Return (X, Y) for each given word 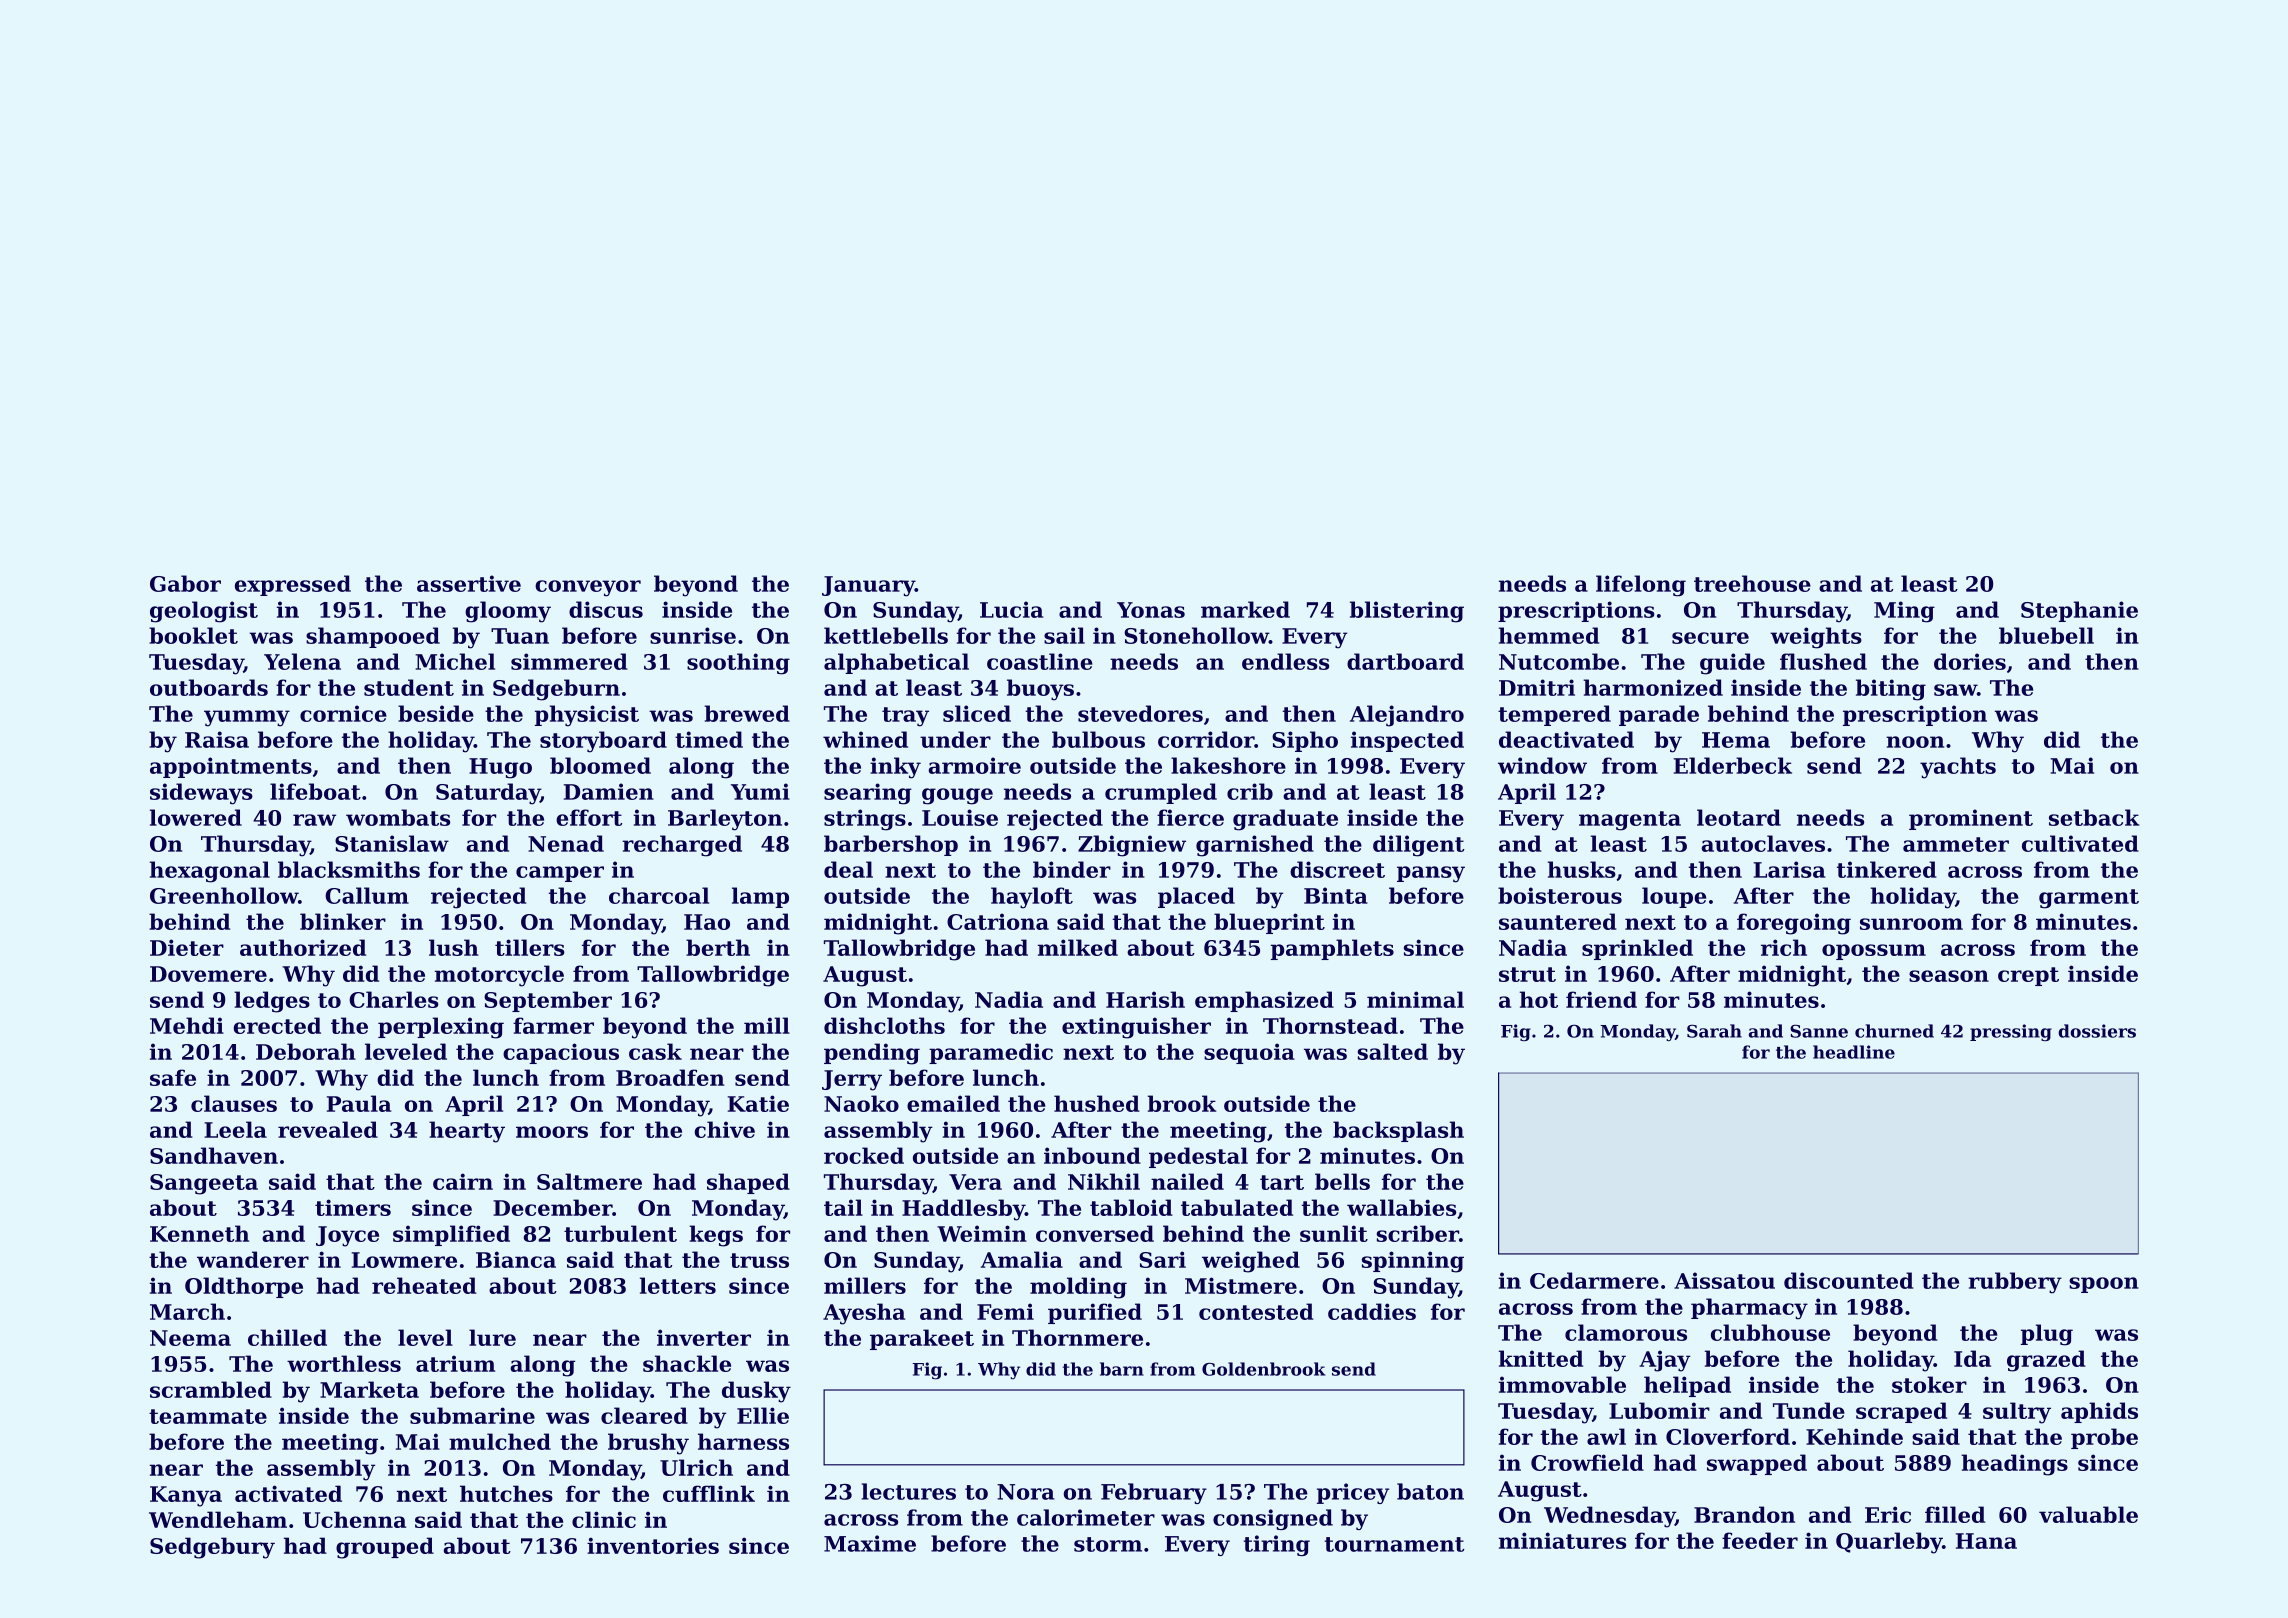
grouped (385, 1548)
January (868, 586)
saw (1955, 690)
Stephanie (2079, 611)
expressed (293, 585)
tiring (1277, 1545)
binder (1072, 869)
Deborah (306, 1051)
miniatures (1562, 1540)
